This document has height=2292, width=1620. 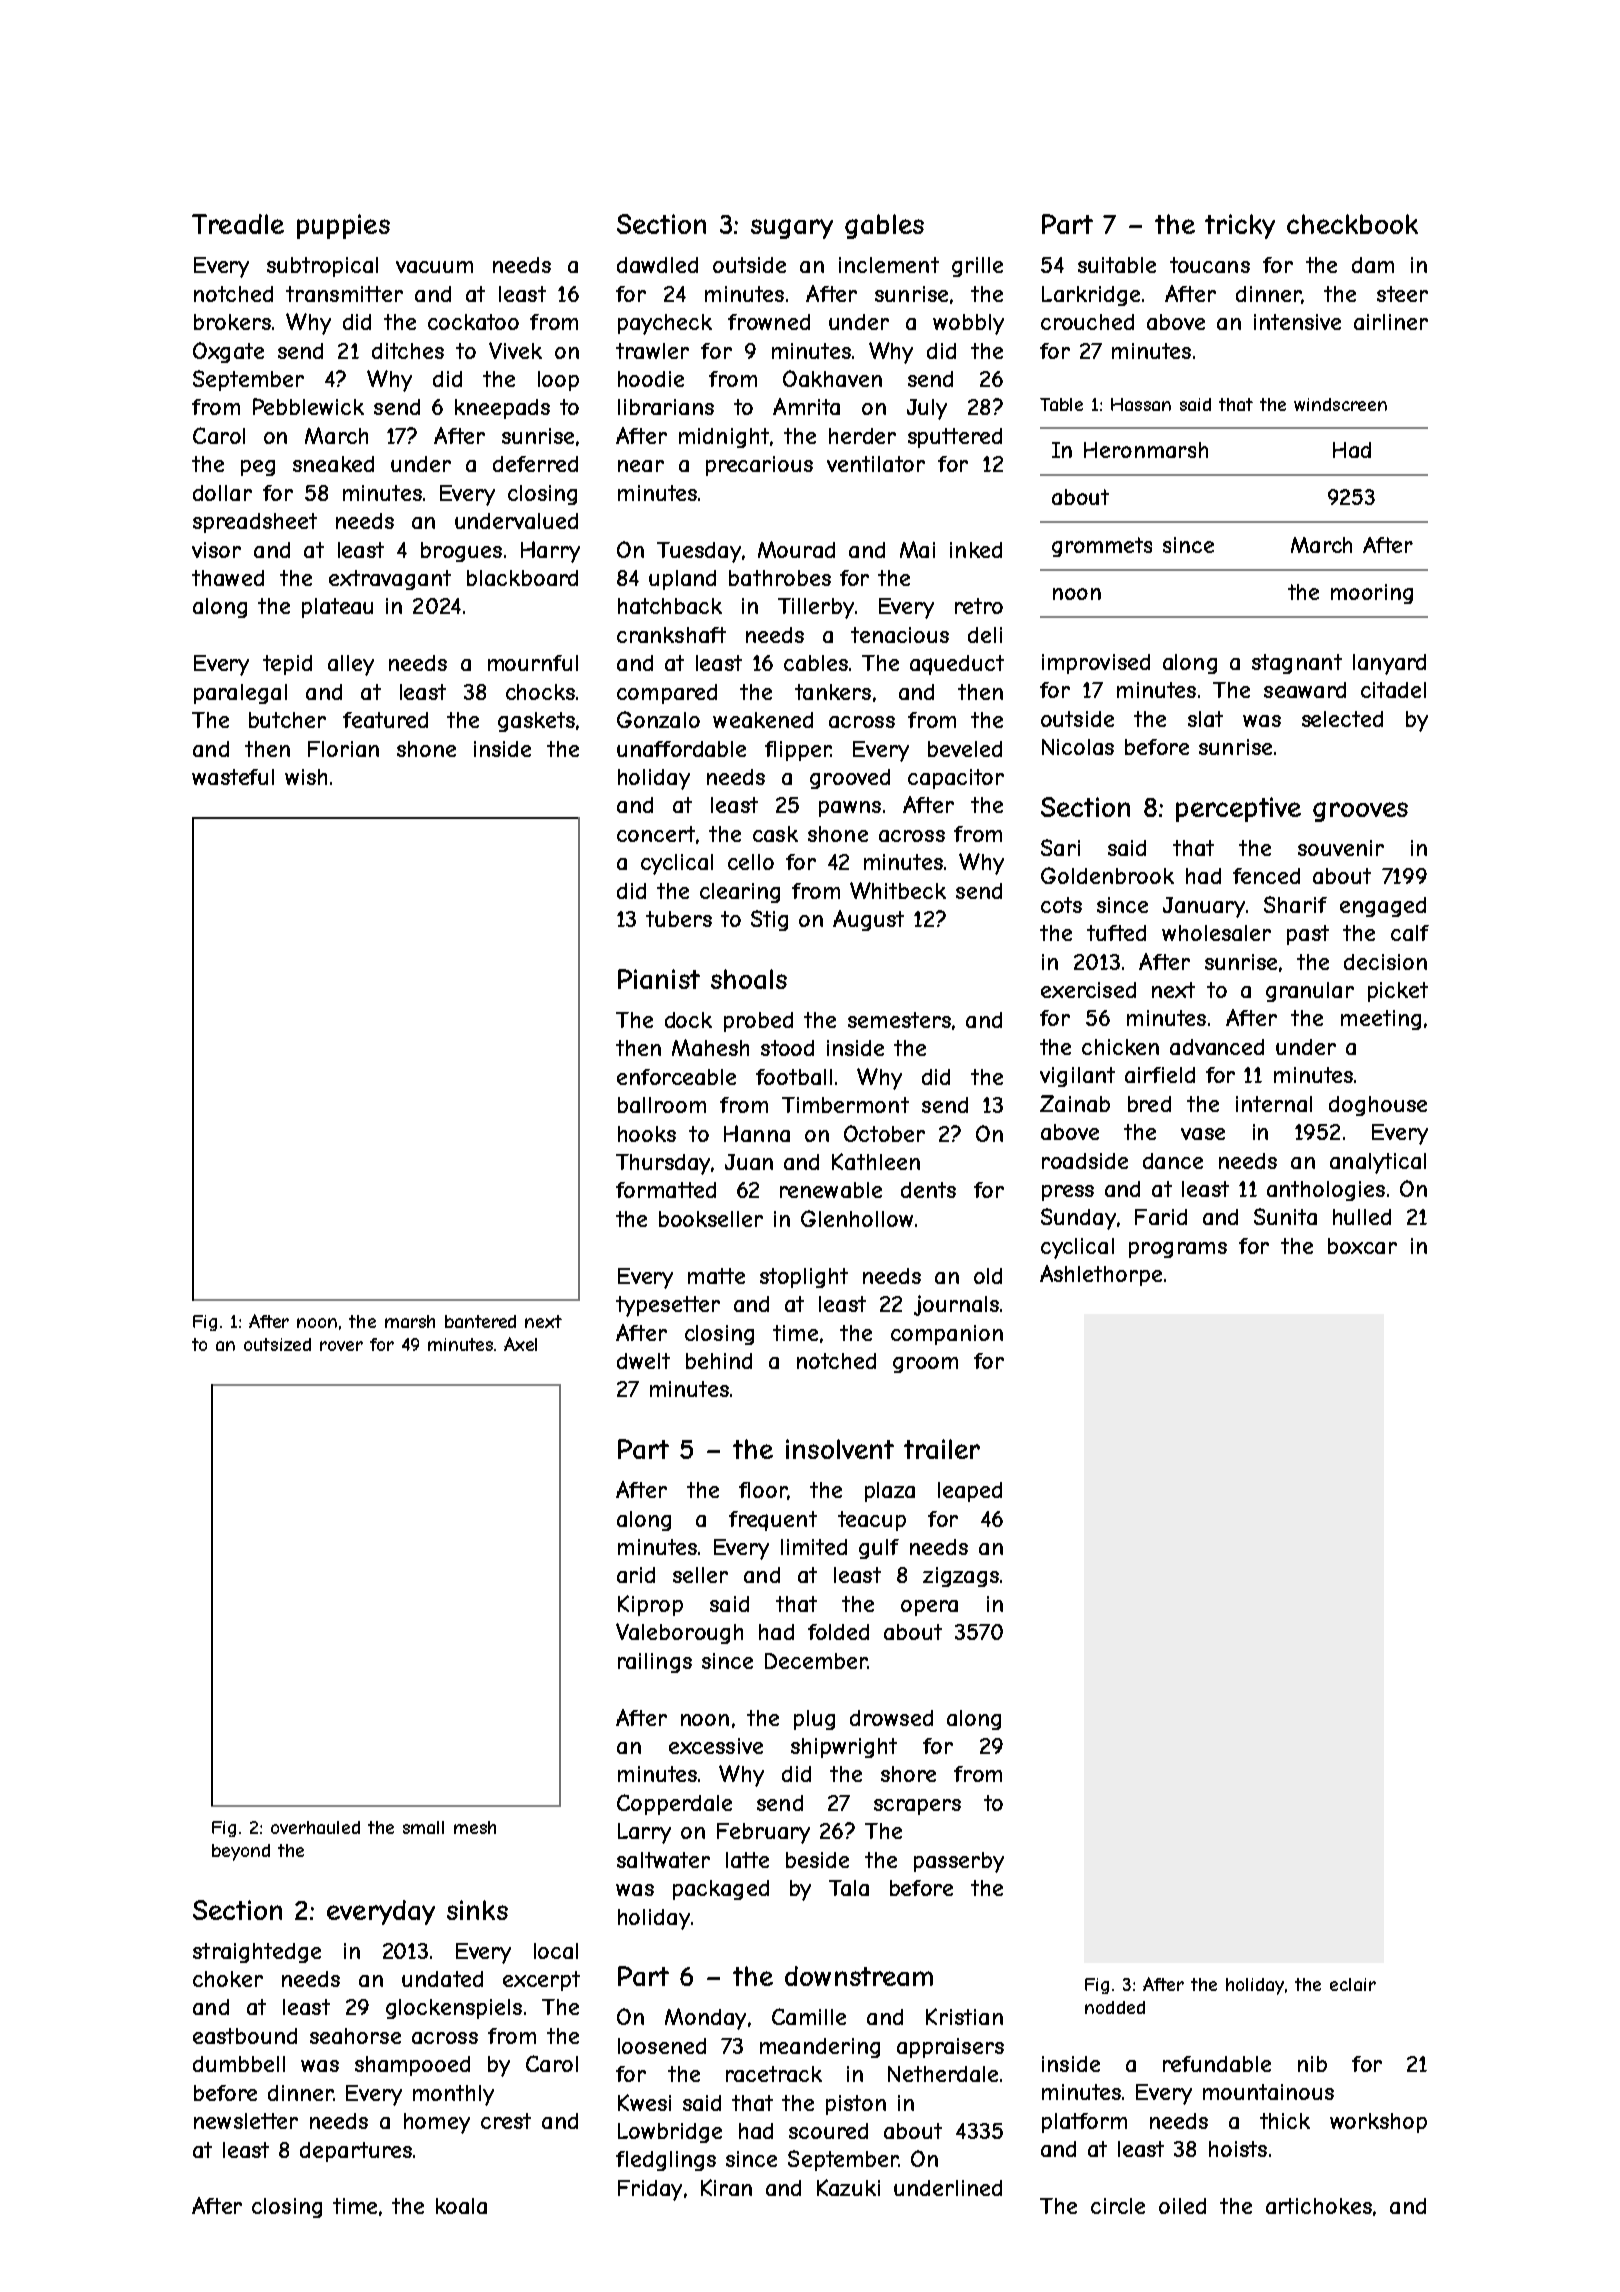 I want to click on beveled, so click(x=965, y=749).
